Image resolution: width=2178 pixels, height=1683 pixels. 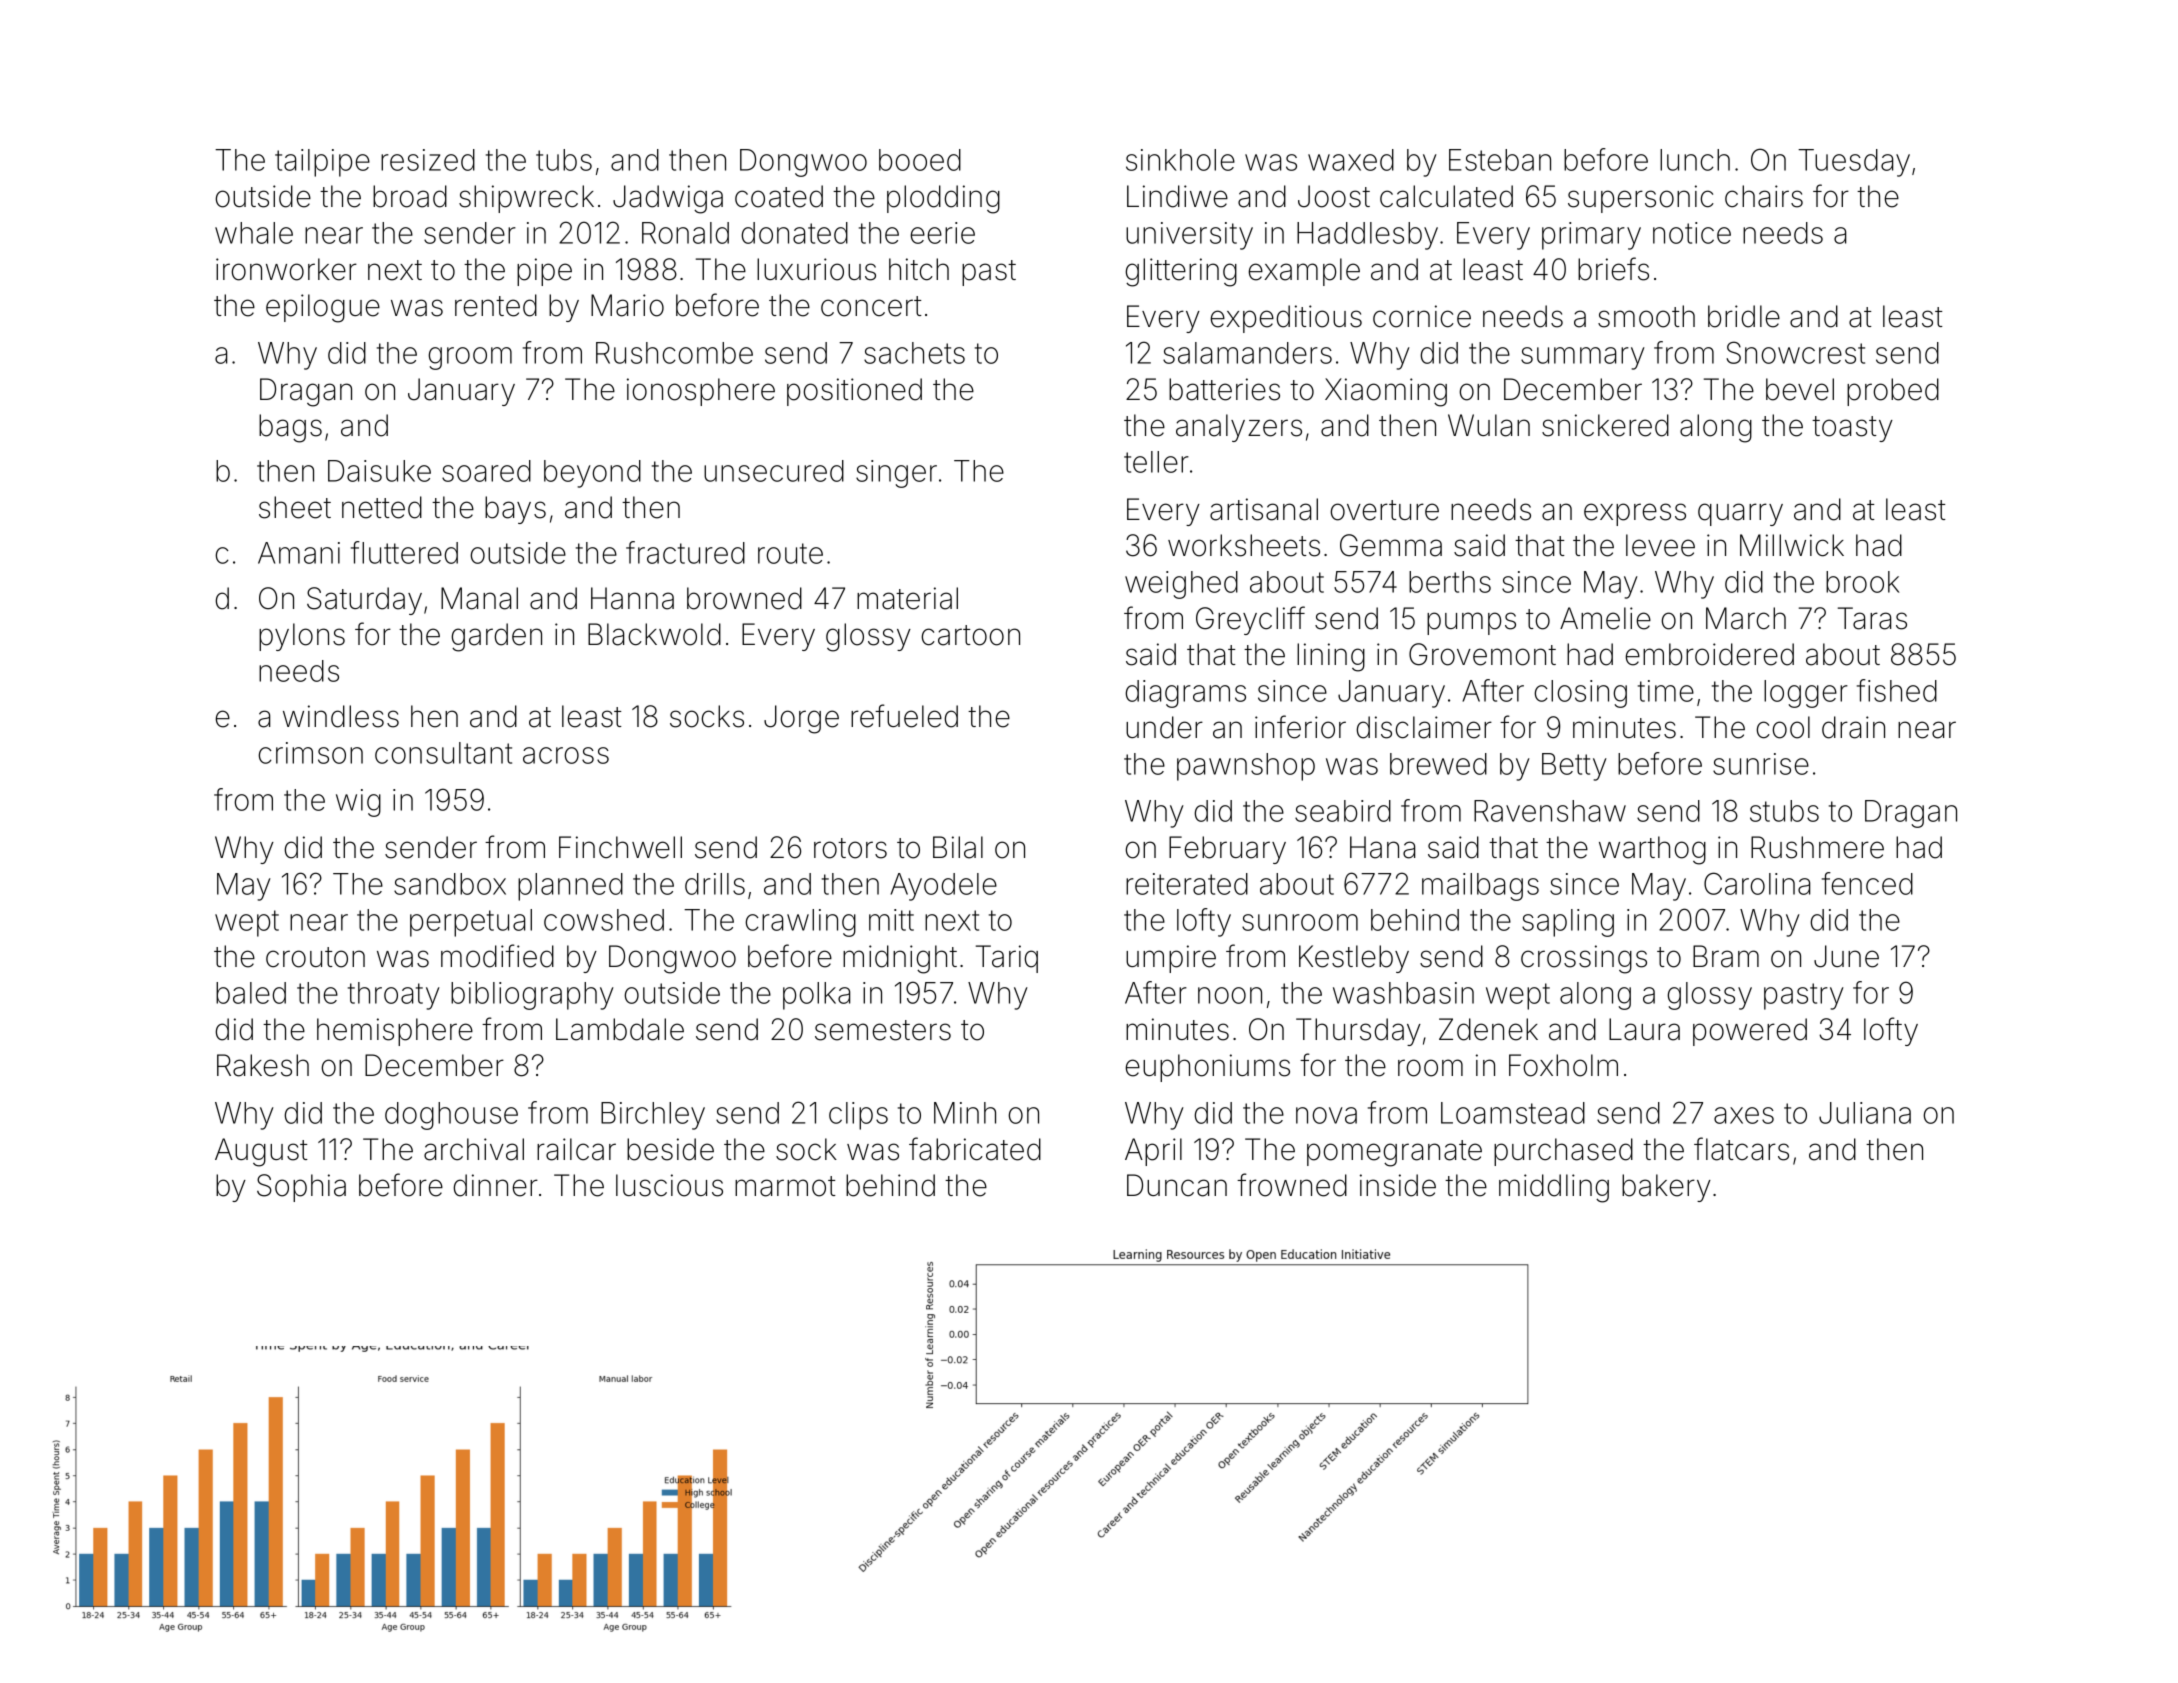 What do you see at coordinates (341, 716) in the screenshot?
I see `windless` at bounding box center [341, 716].
